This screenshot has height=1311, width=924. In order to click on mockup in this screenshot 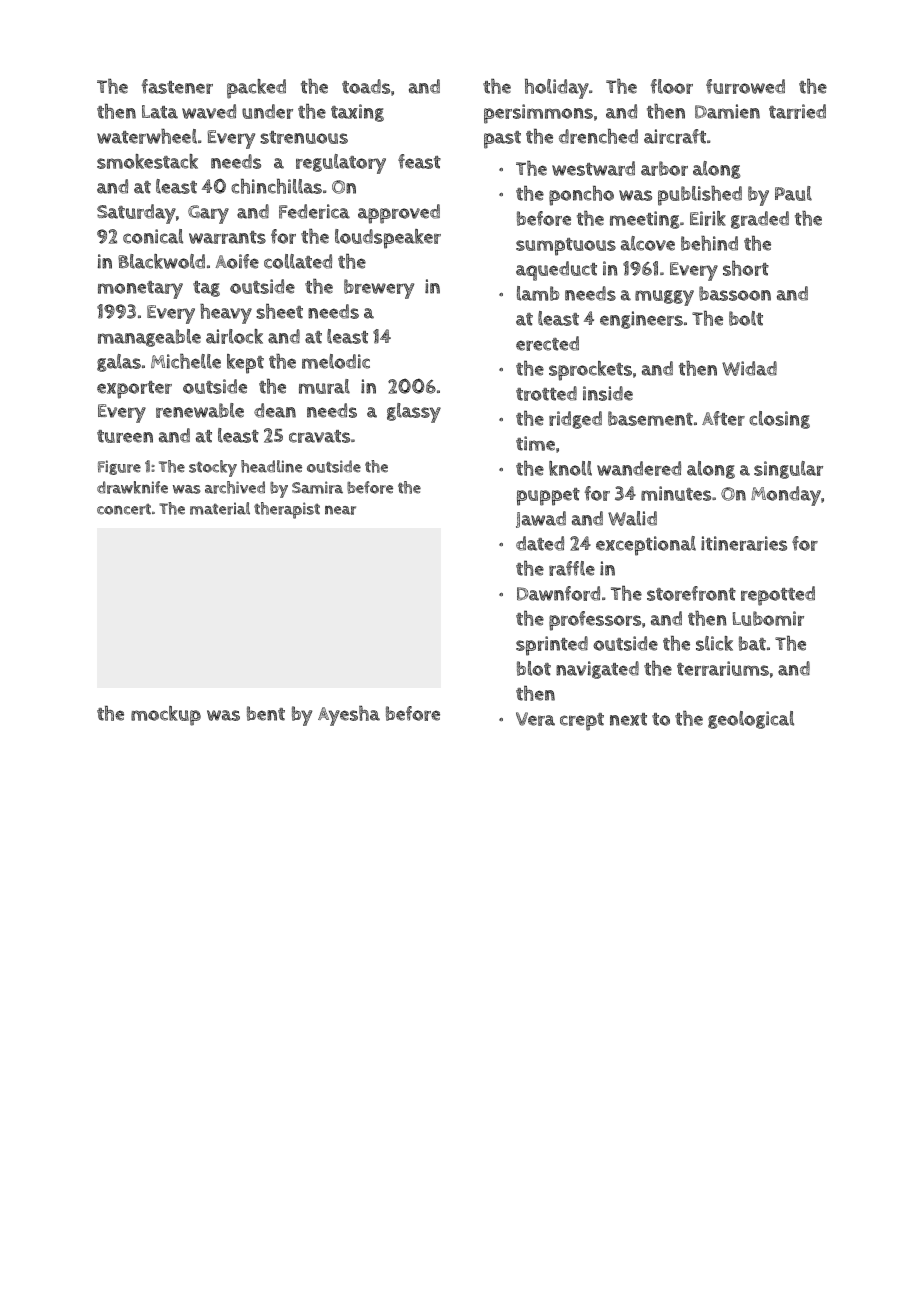, I will do `click(166, 716)`.
